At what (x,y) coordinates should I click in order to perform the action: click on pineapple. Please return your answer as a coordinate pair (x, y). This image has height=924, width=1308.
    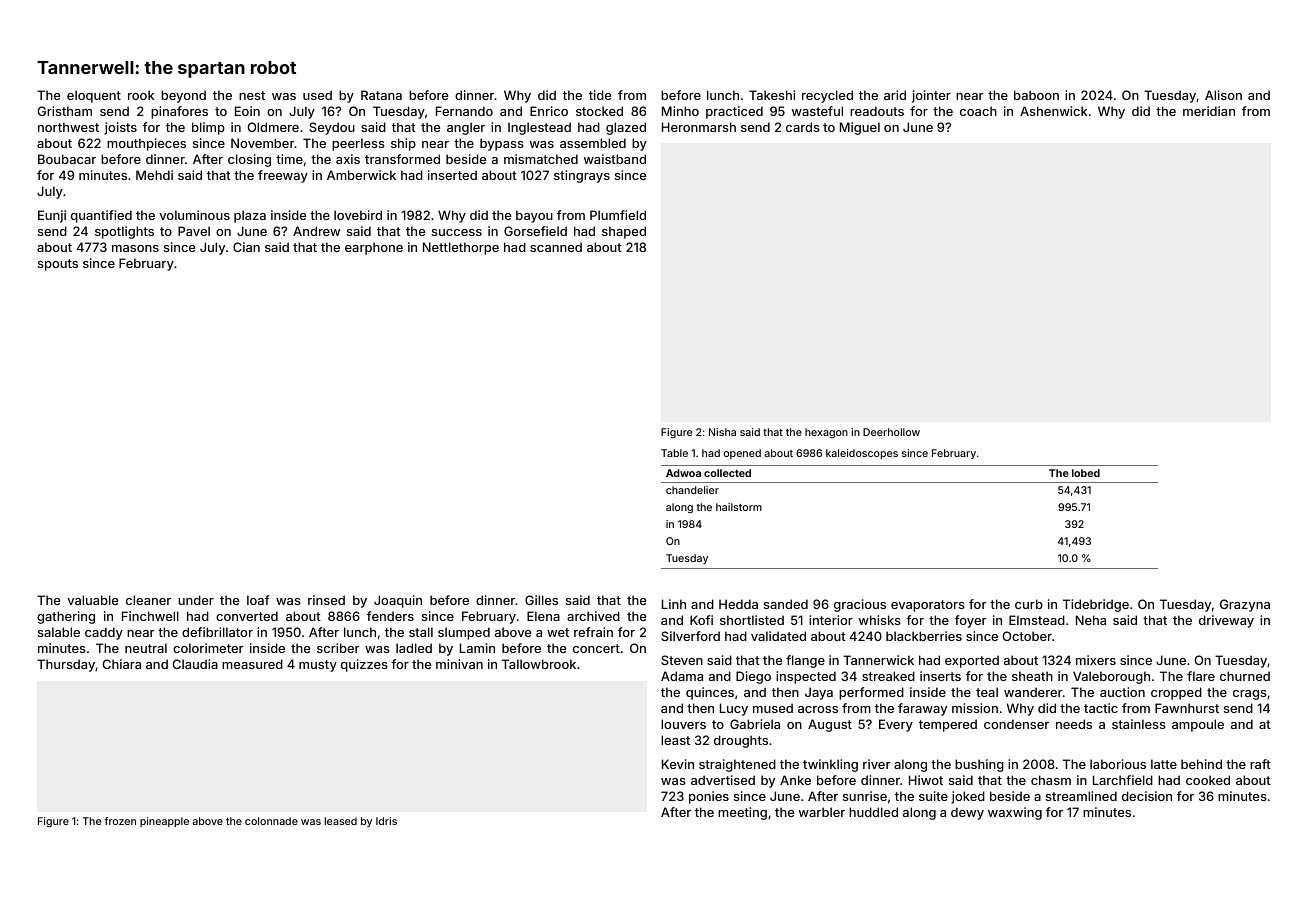
    Looking at the image, I should click on (164, 822).
